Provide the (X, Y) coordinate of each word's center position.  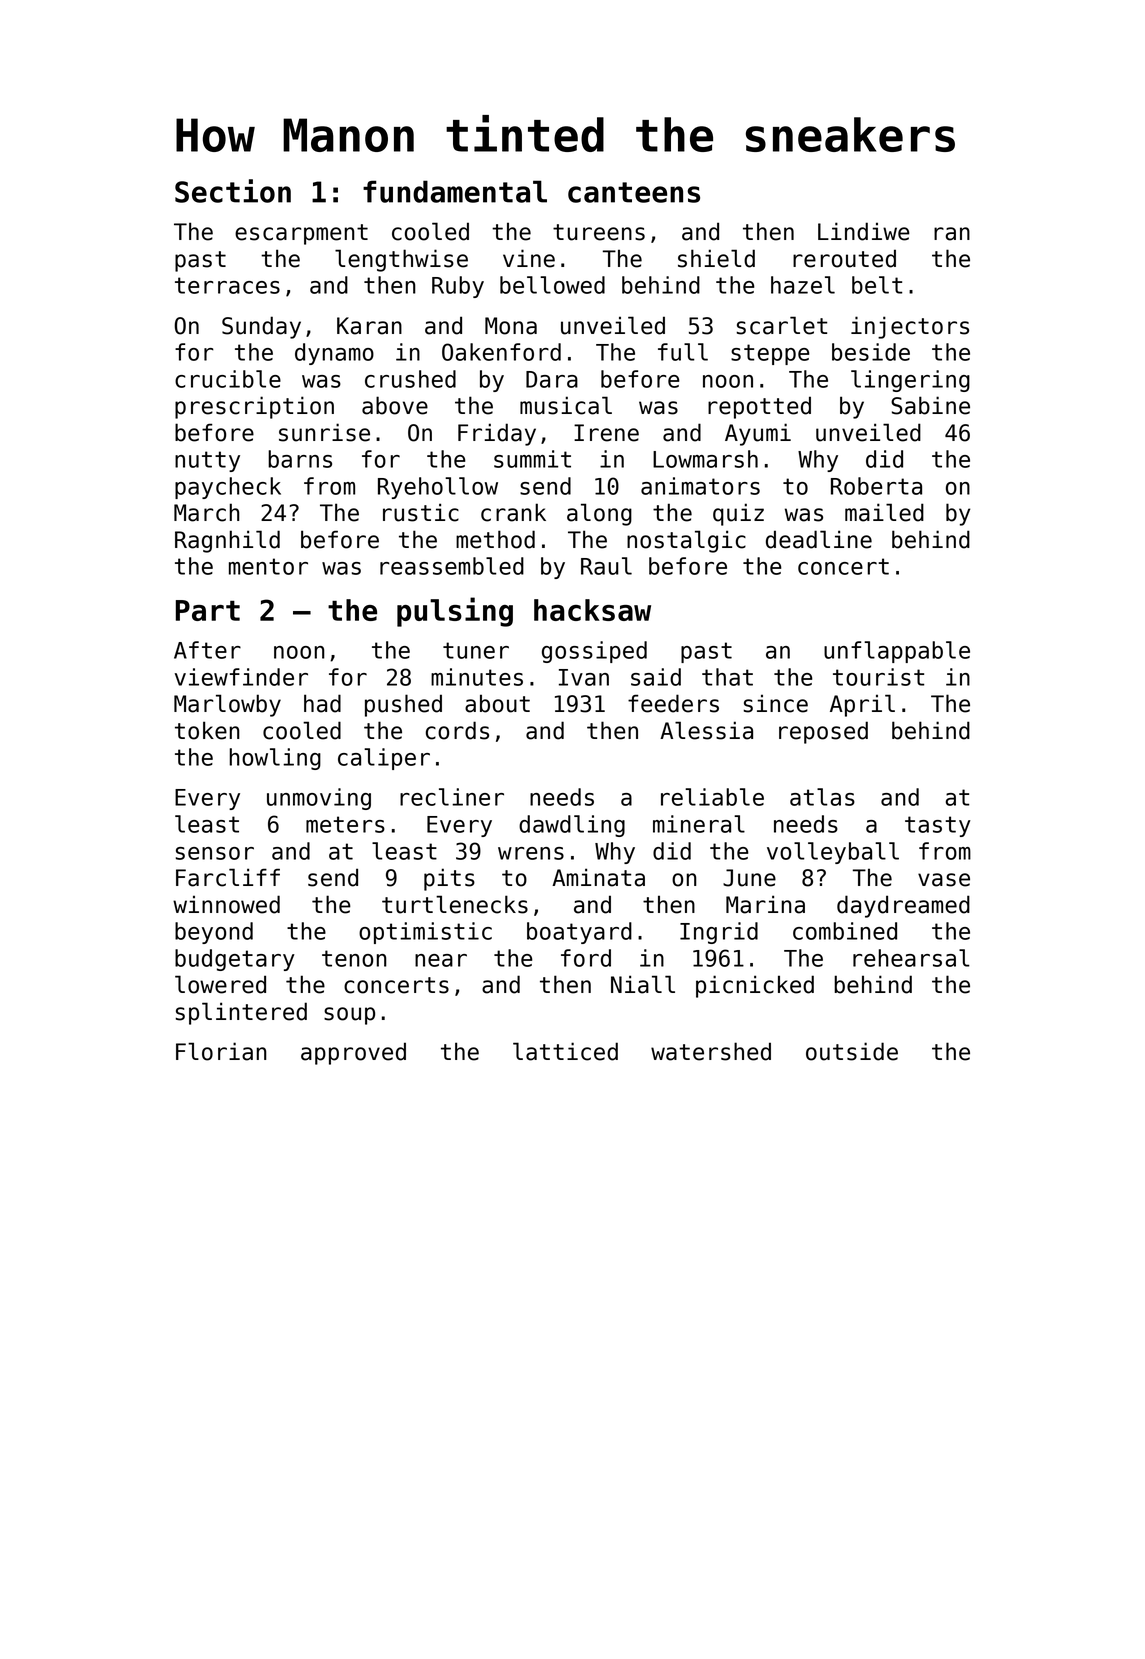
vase (944, 880)
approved (353, 1053)
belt (877, 285)
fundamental (455, 191)
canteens (634, 192)
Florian (221, 1051)
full (683, 352)
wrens (531, 853)
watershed (711, 1051)
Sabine (930, 405)
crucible (228, 379)
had (322, 703)
